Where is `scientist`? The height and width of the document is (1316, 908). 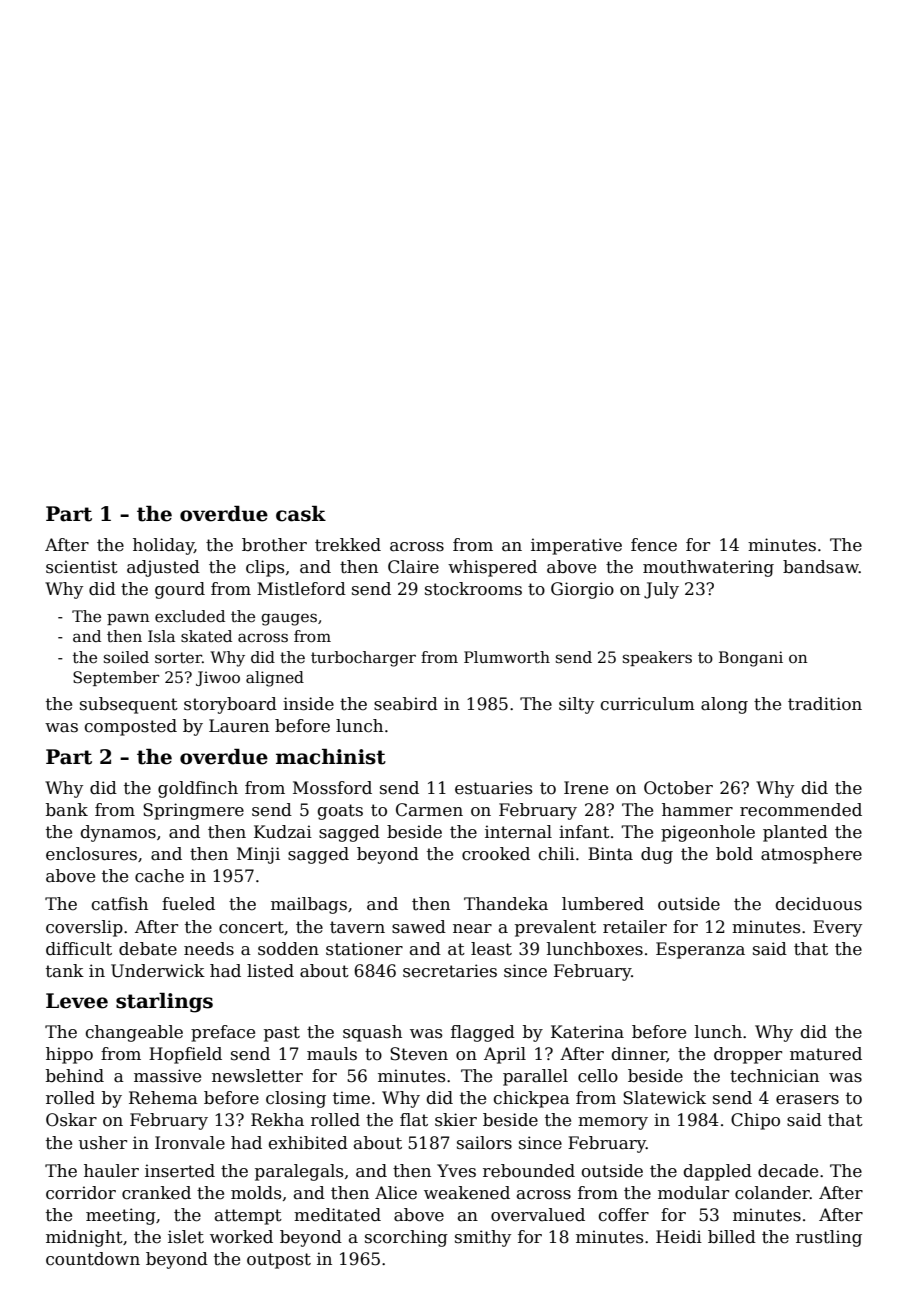 scientist is located at coordinates (82, 567).
